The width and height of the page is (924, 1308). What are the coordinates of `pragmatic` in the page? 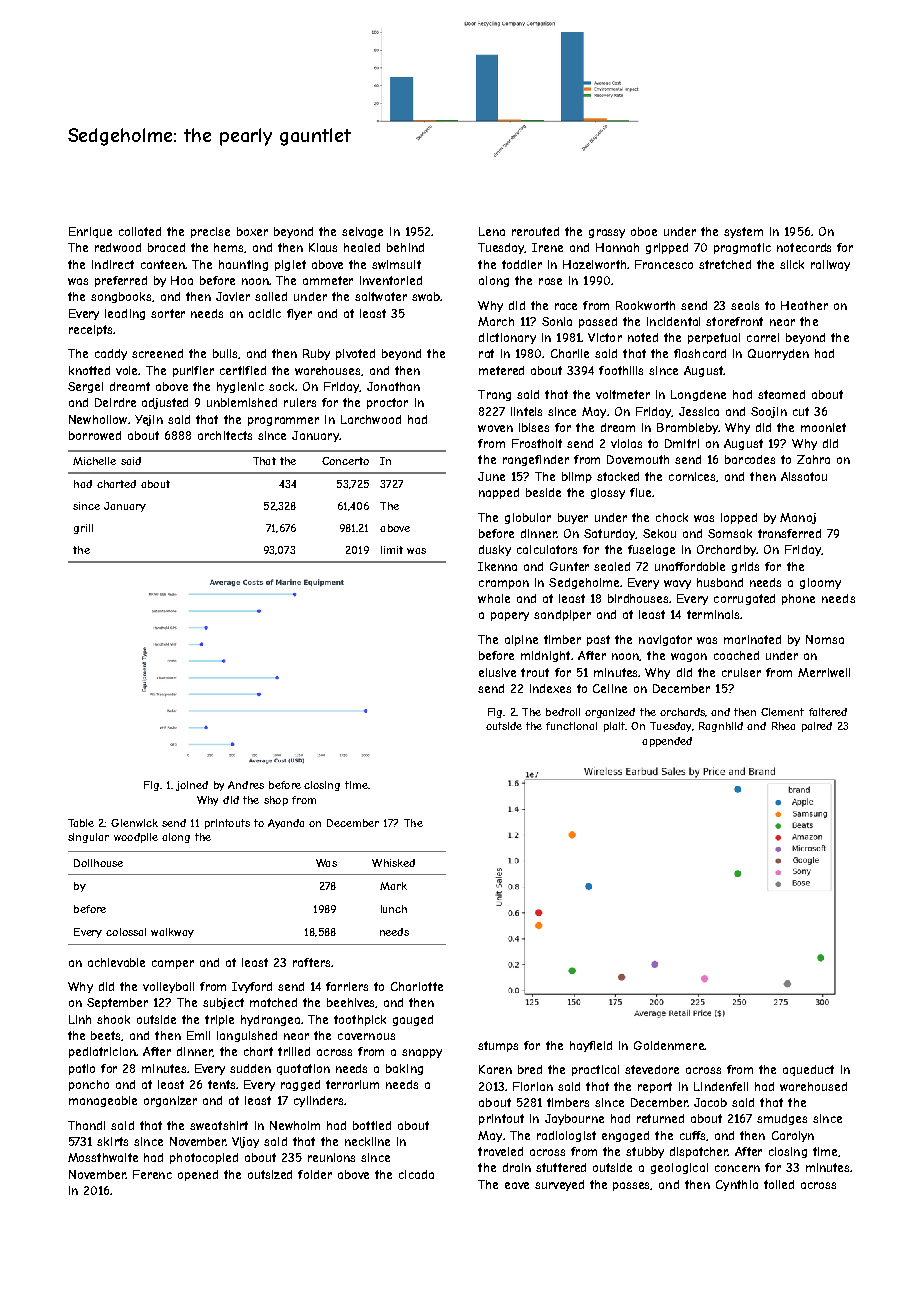 It's located at (742, 248).
